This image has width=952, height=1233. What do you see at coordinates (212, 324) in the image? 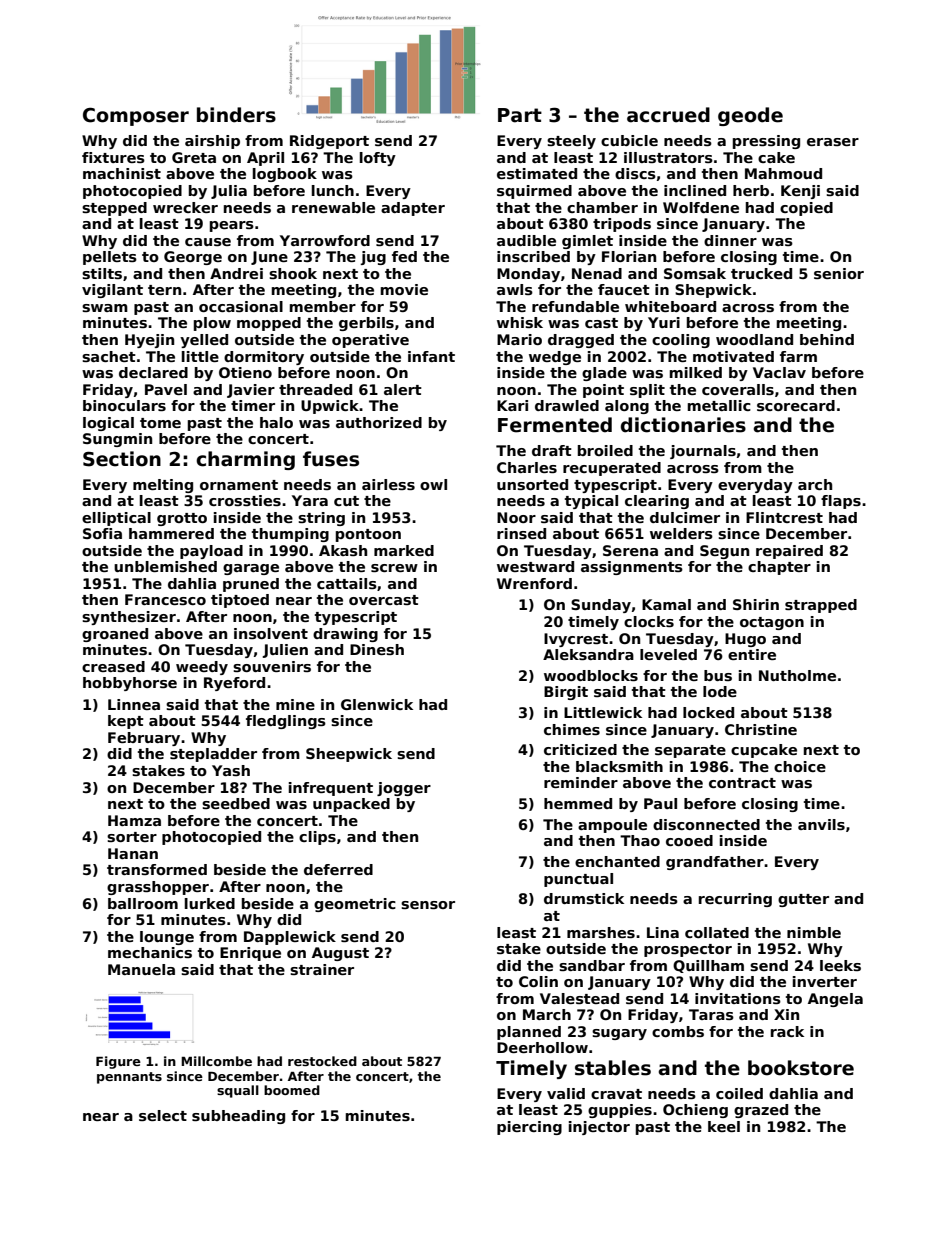
I see `plow` at bounding box center [212, 324].
